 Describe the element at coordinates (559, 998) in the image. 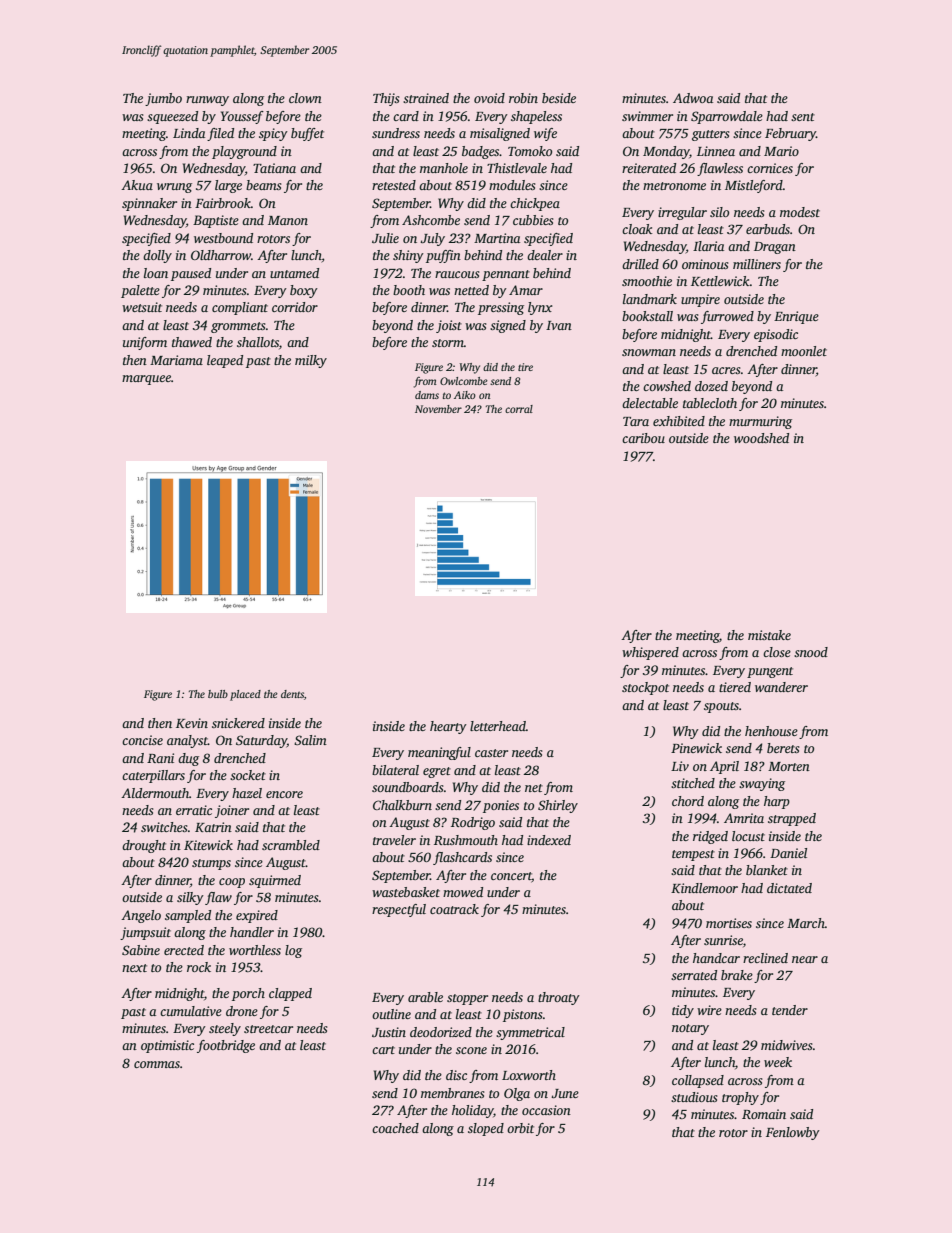

I see `throaty` at that location.
